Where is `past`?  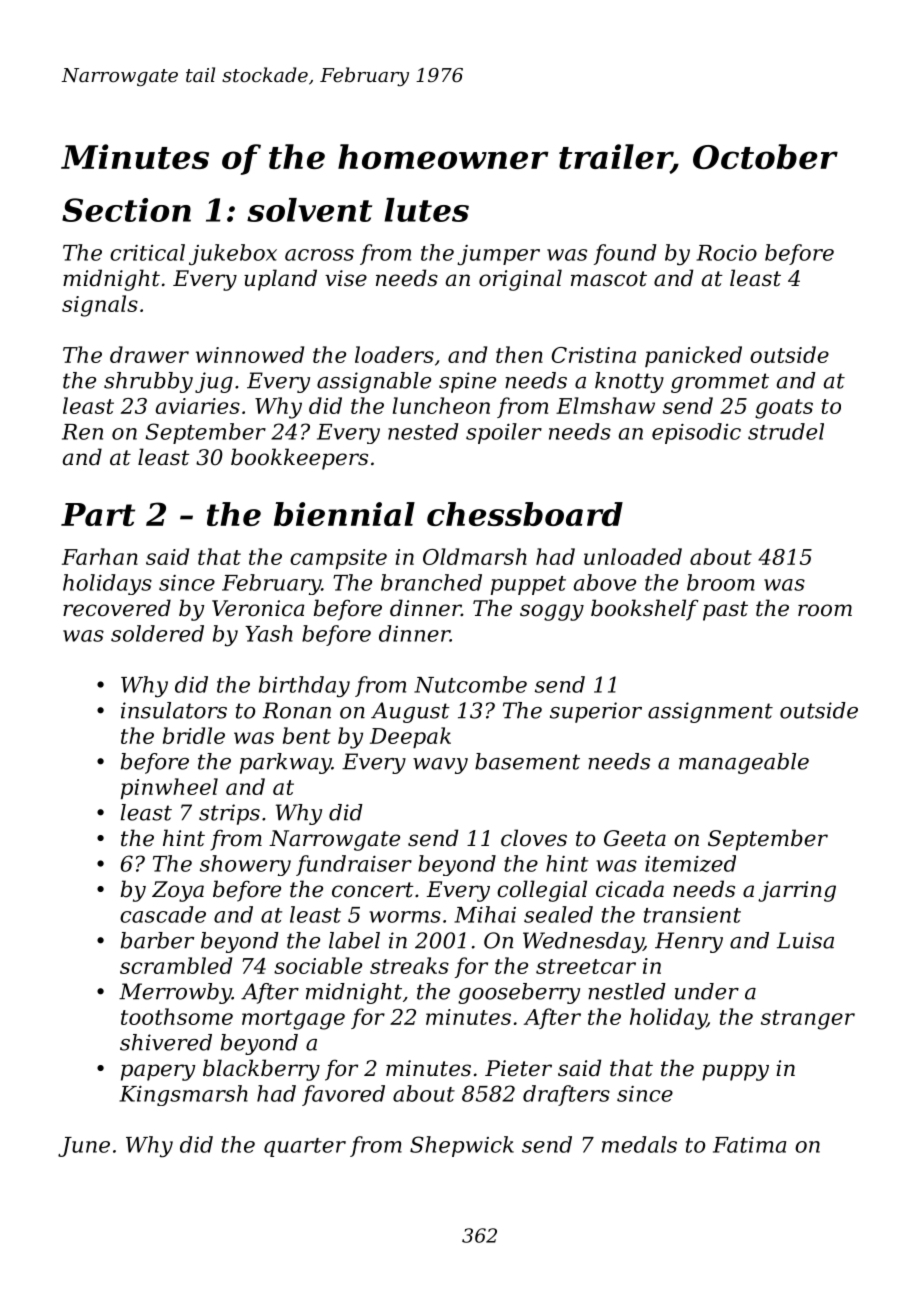
past is located at coordinates (725, 611).
